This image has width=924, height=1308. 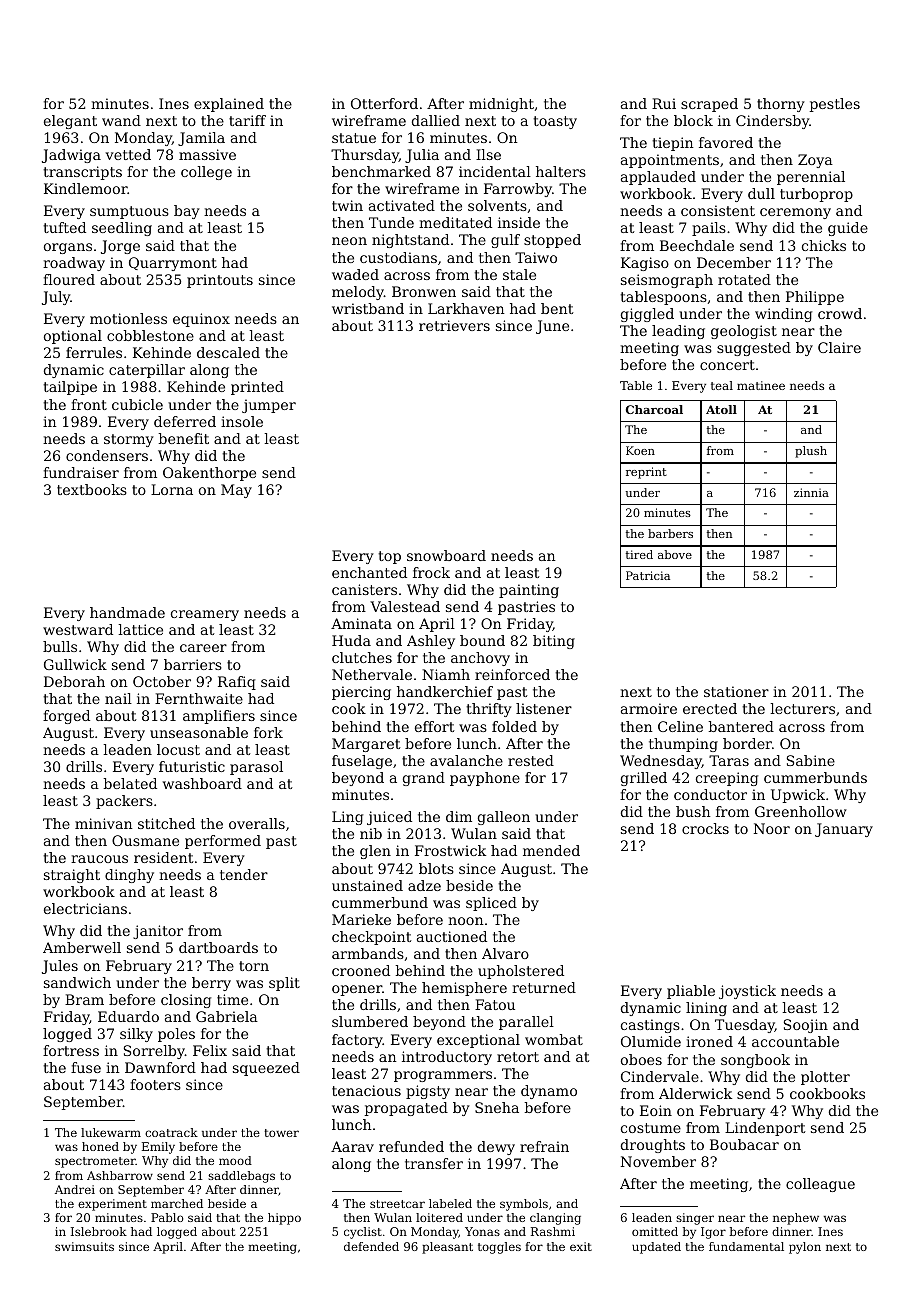 What do you see at coordinates (554, 642) in the image?
I see `biting` at bounding box center [554, 642].
